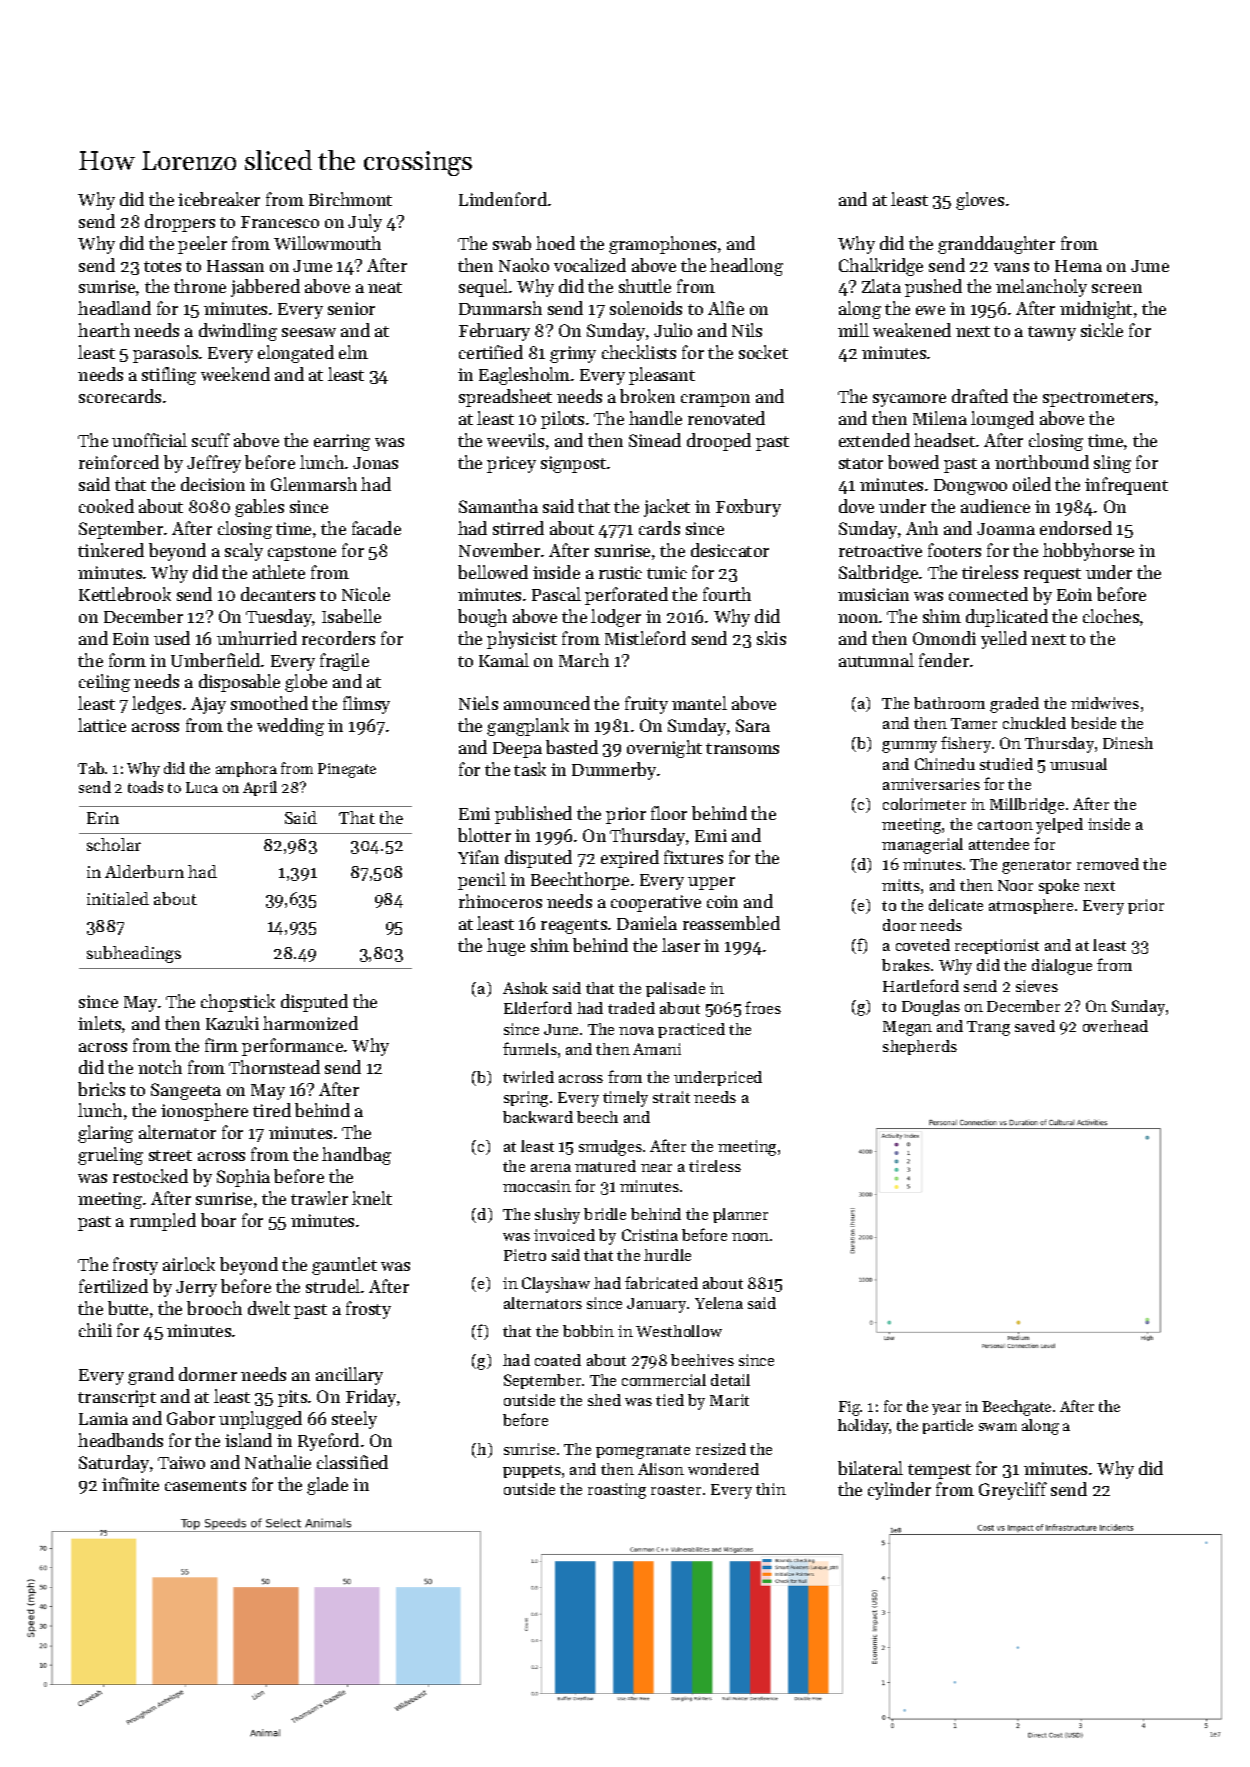 The width and height of the document is (1250, 1767). What do you see at coordinates (980, 201) in the document?
I see `gloves` at bounding box center [980, 201].
